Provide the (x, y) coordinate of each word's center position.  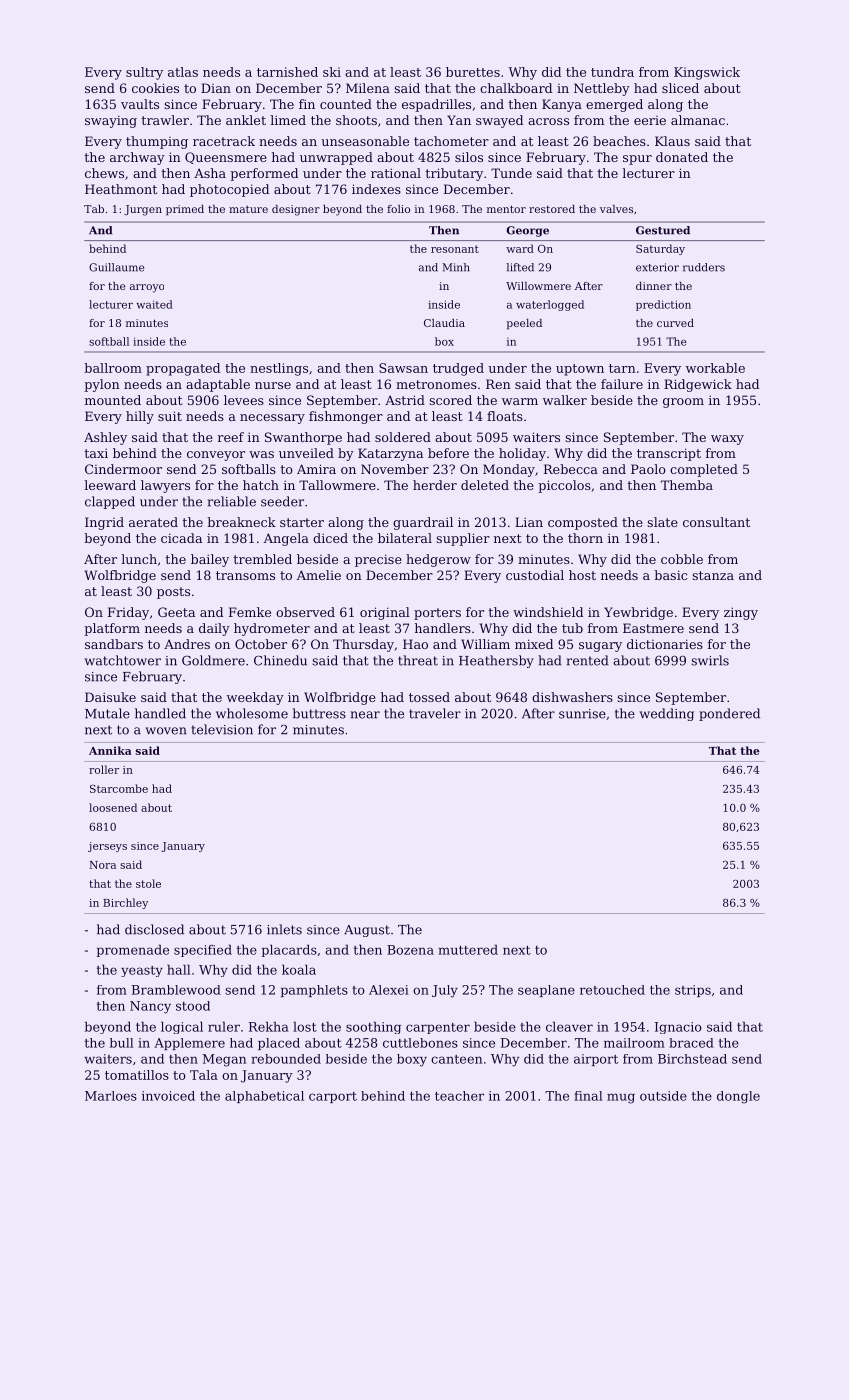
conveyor (216, 456)
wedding (667, 714)
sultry (144, 73)
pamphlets (314, 991)
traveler (435, 713)
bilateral (405, 538)
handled (160, 713)
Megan (224, 1060)
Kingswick (707, 73)
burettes (473, 72)
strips (693, 991)
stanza (713, 575)
